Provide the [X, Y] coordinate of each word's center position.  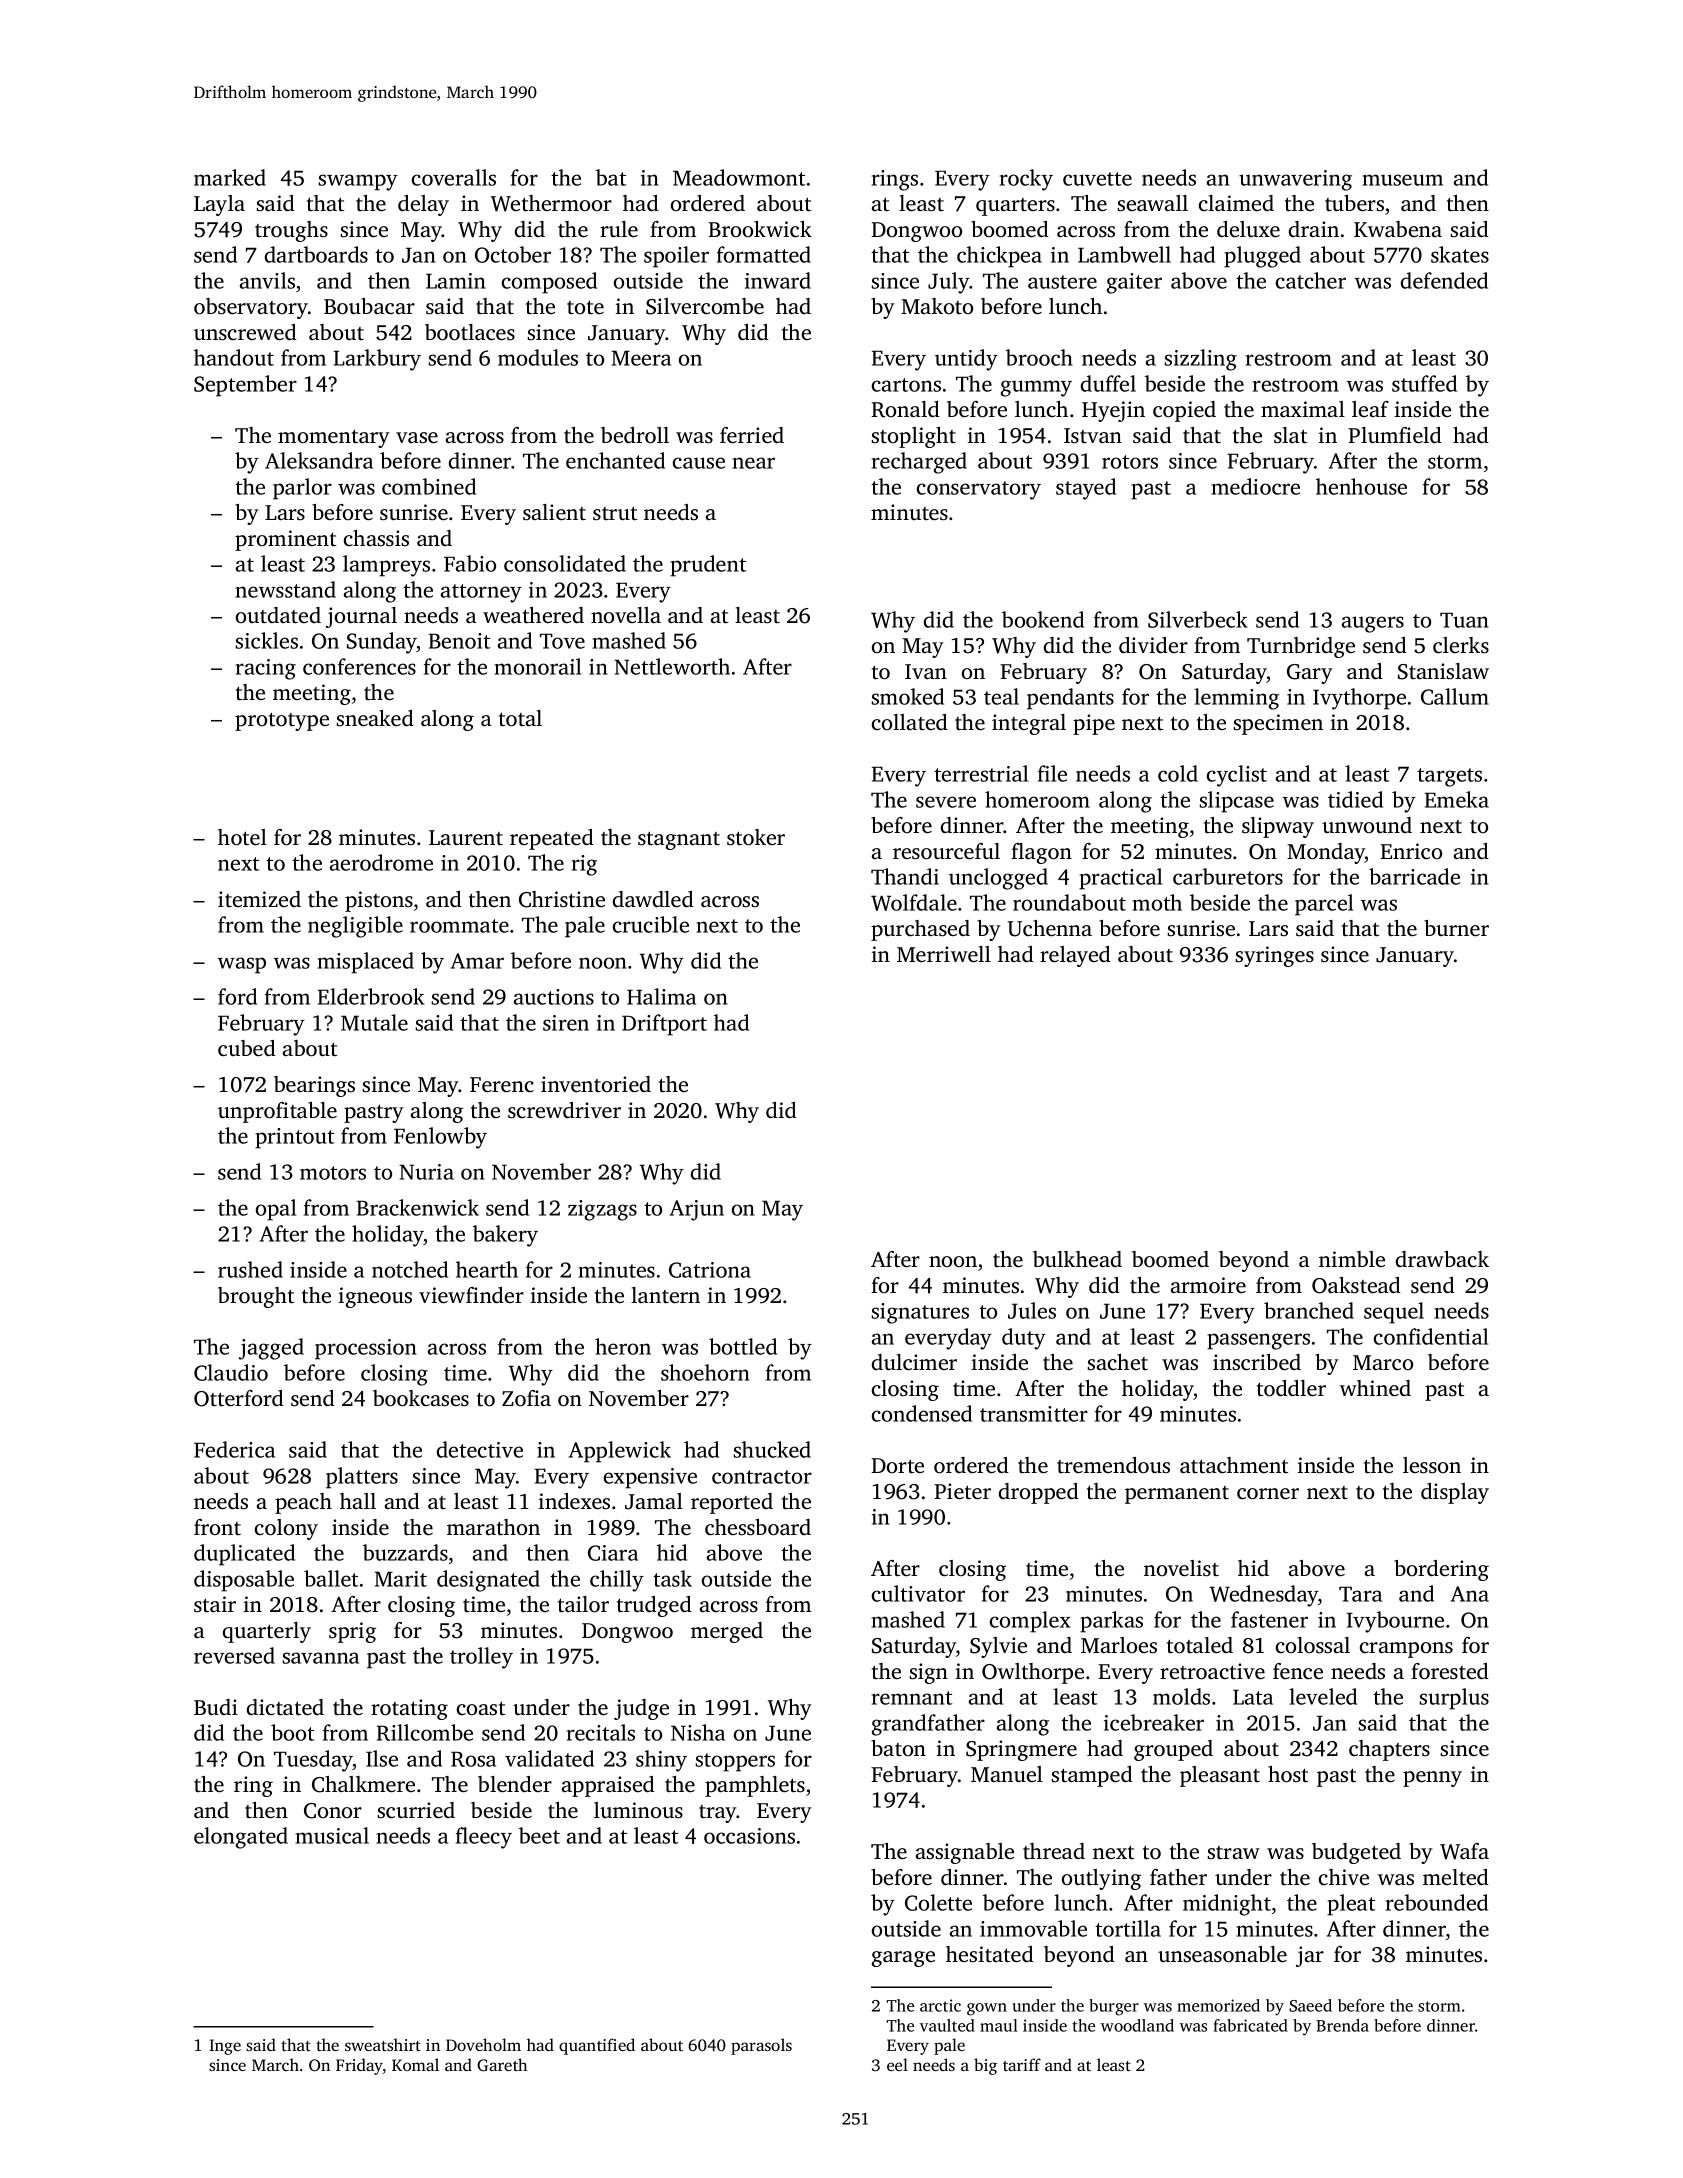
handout [234, 357]
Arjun [697, 1210]
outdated [278, 615]
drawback [1442, 1259]
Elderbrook [371, 996]
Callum [1455, 696]
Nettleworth [672, 666]
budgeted [1356, 1853]
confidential [1431, 1336]
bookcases [421, 1398]
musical [332, 1835]
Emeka [1457, 799]
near [753, 463]
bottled [743, 1346]
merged [727, 1632]
